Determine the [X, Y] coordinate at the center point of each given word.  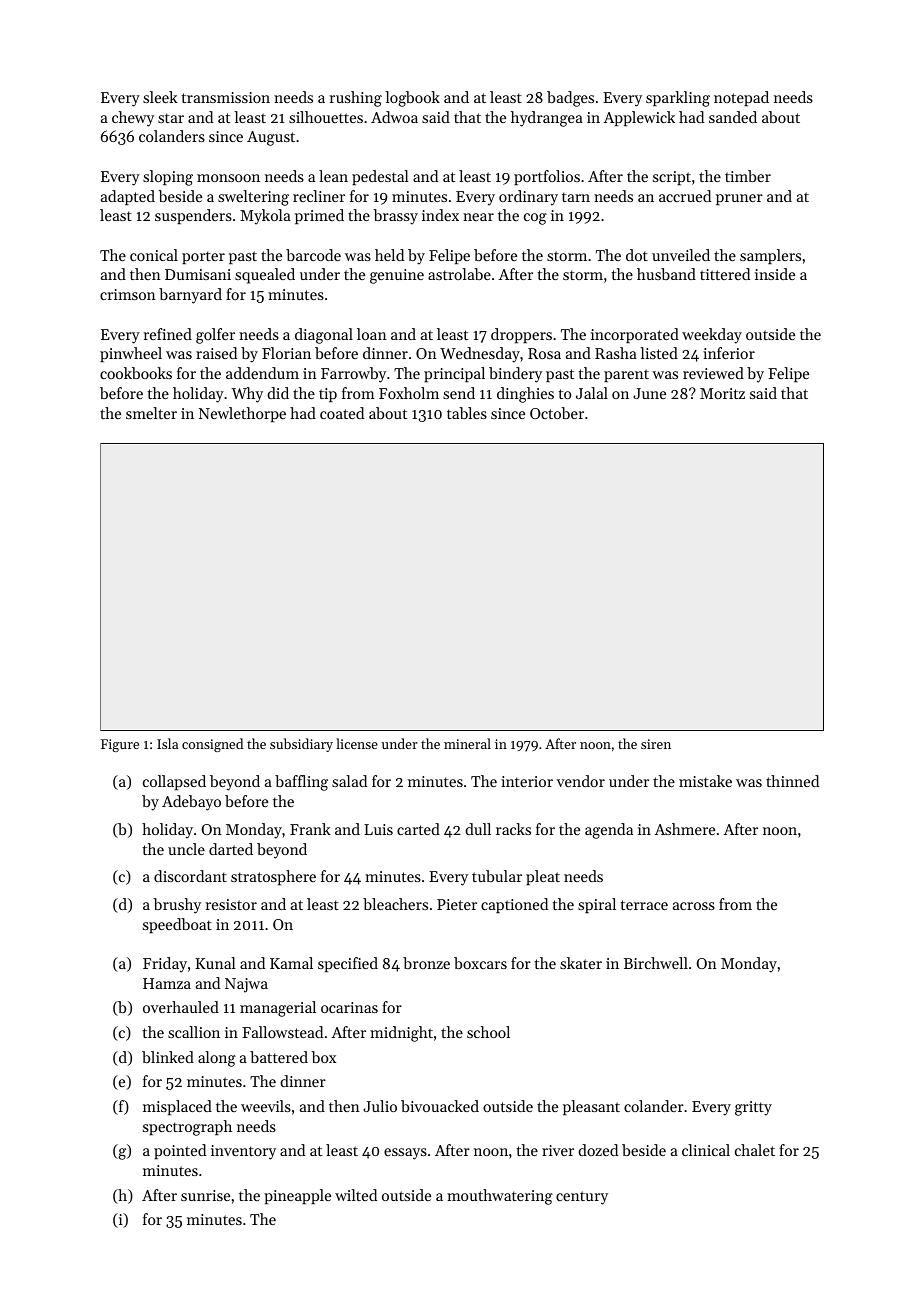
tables [467, 413]
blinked [168, 1057]
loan [372, 334]
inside [775, 274]
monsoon [228, 178]
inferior [729, 353]
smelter [151, 413]
